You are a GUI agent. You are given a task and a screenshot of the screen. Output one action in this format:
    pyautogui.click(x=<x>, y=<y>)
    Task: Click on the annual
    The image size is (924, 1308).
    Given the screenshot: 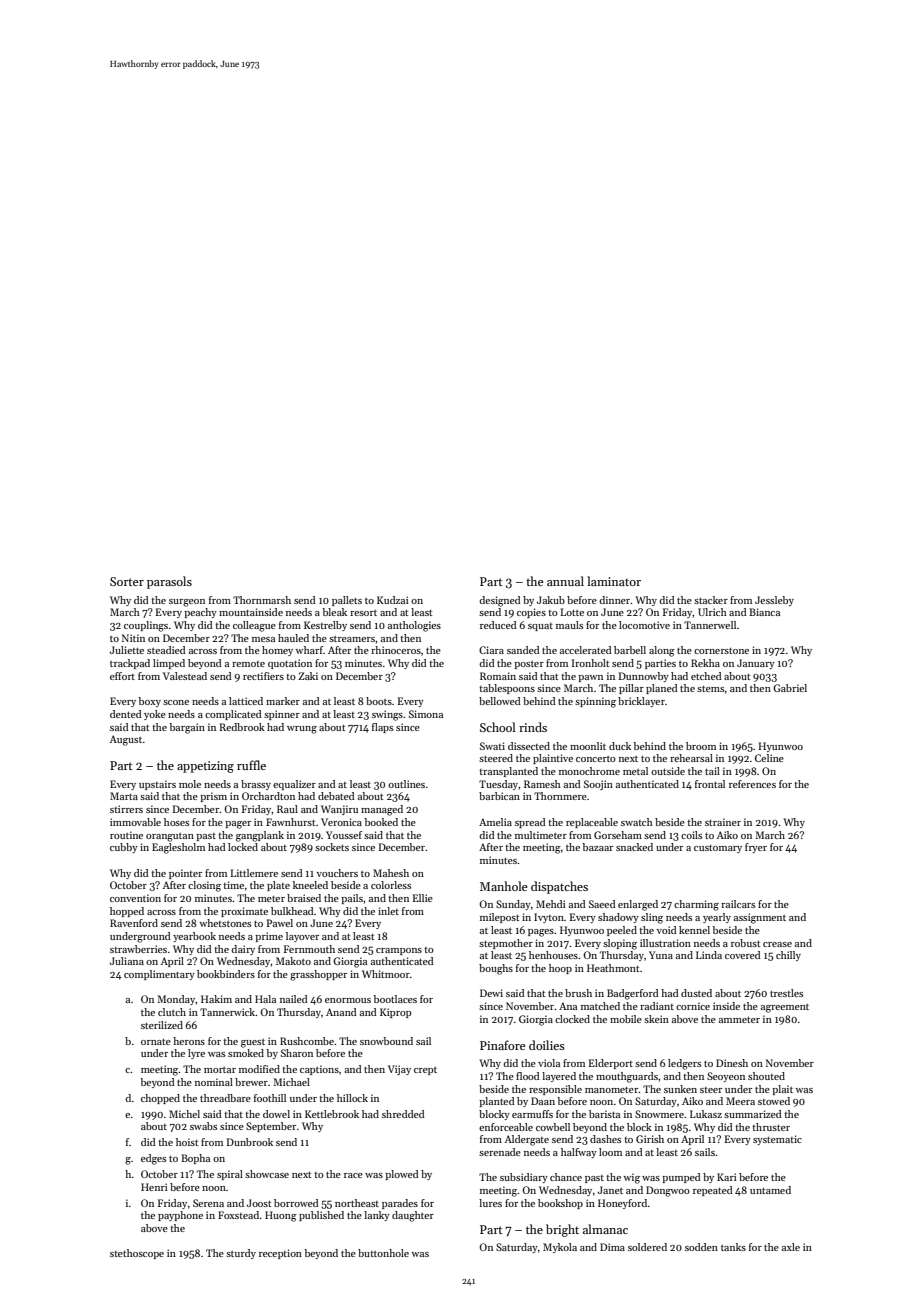 What is the action you would take?
    pyautogui.click(x=565, y=581)
